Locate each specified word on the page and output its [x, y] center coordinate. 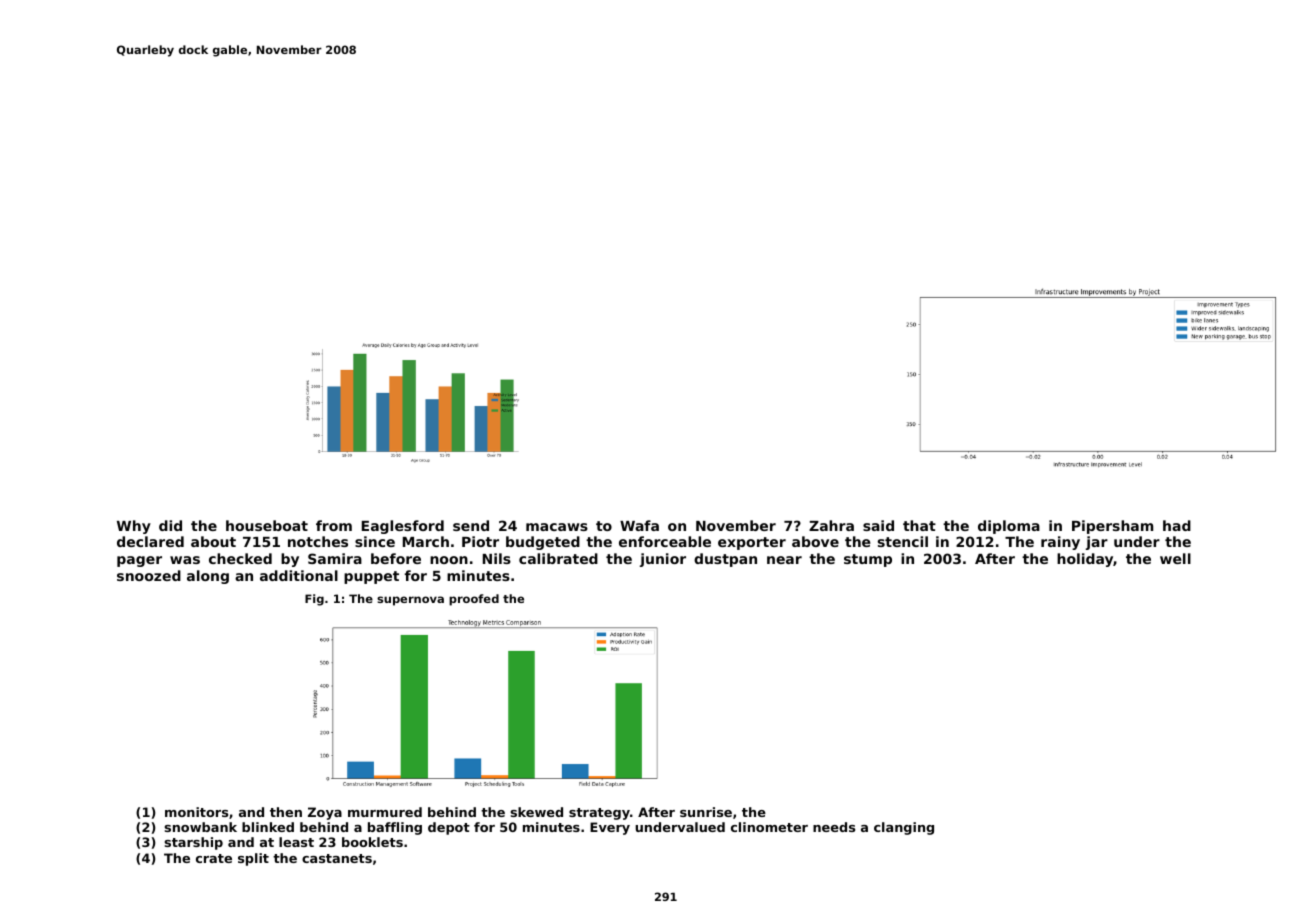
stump [868, 560]
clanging [904, 828]
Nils [497, 558]
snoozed [149, 575]
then [286, 812]
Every [610, 828]
